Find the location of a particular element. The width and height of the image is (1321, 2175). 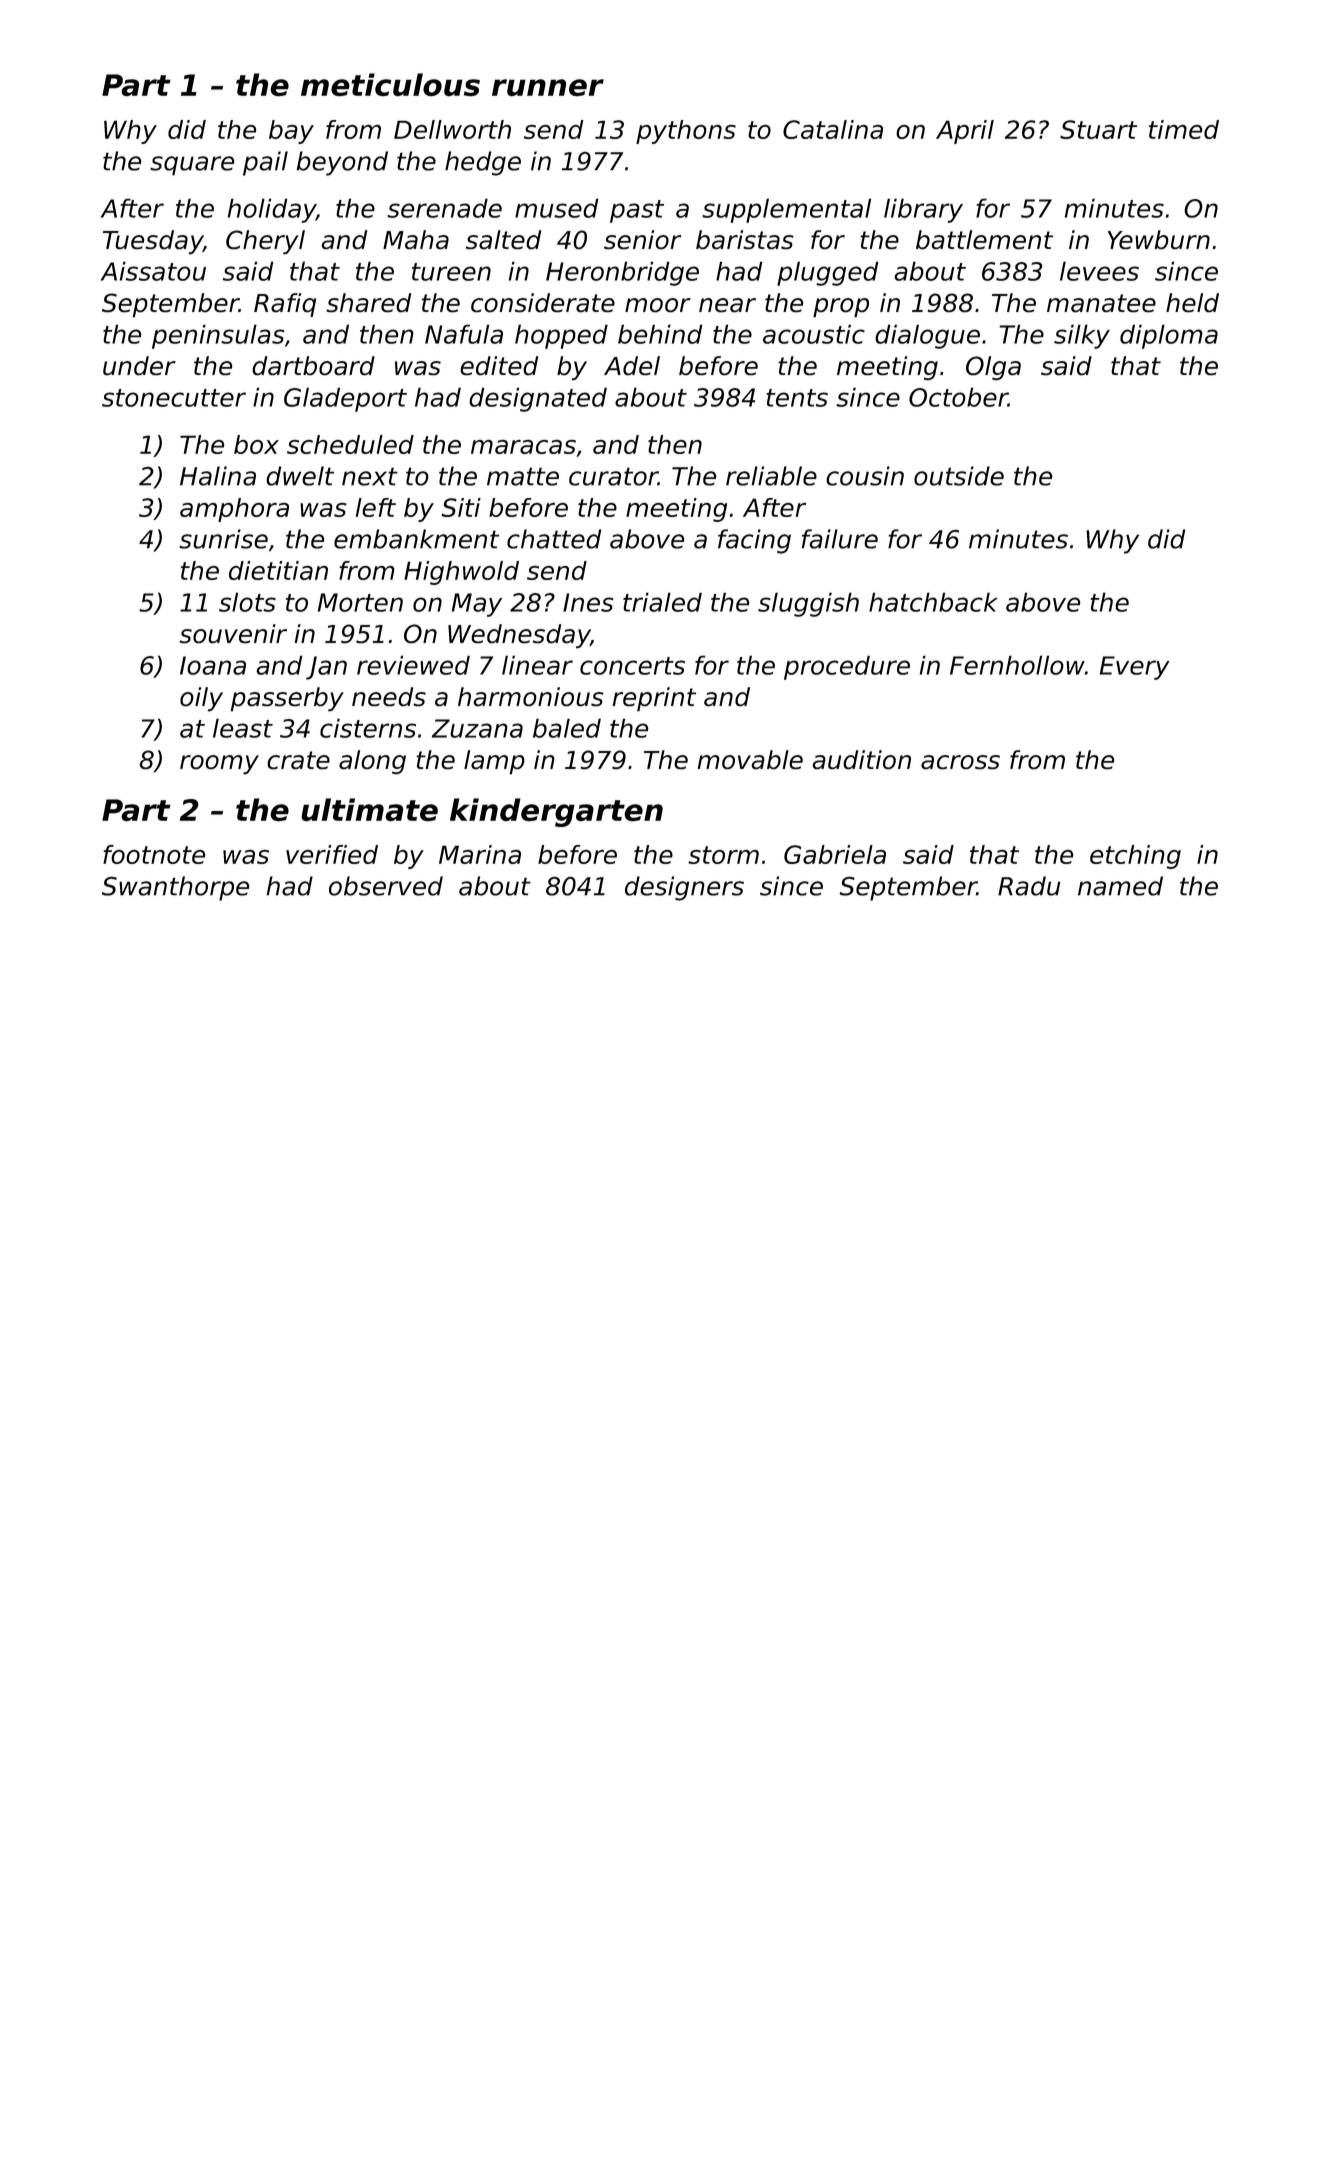

cisterns is located at coordinates (368, 728).
